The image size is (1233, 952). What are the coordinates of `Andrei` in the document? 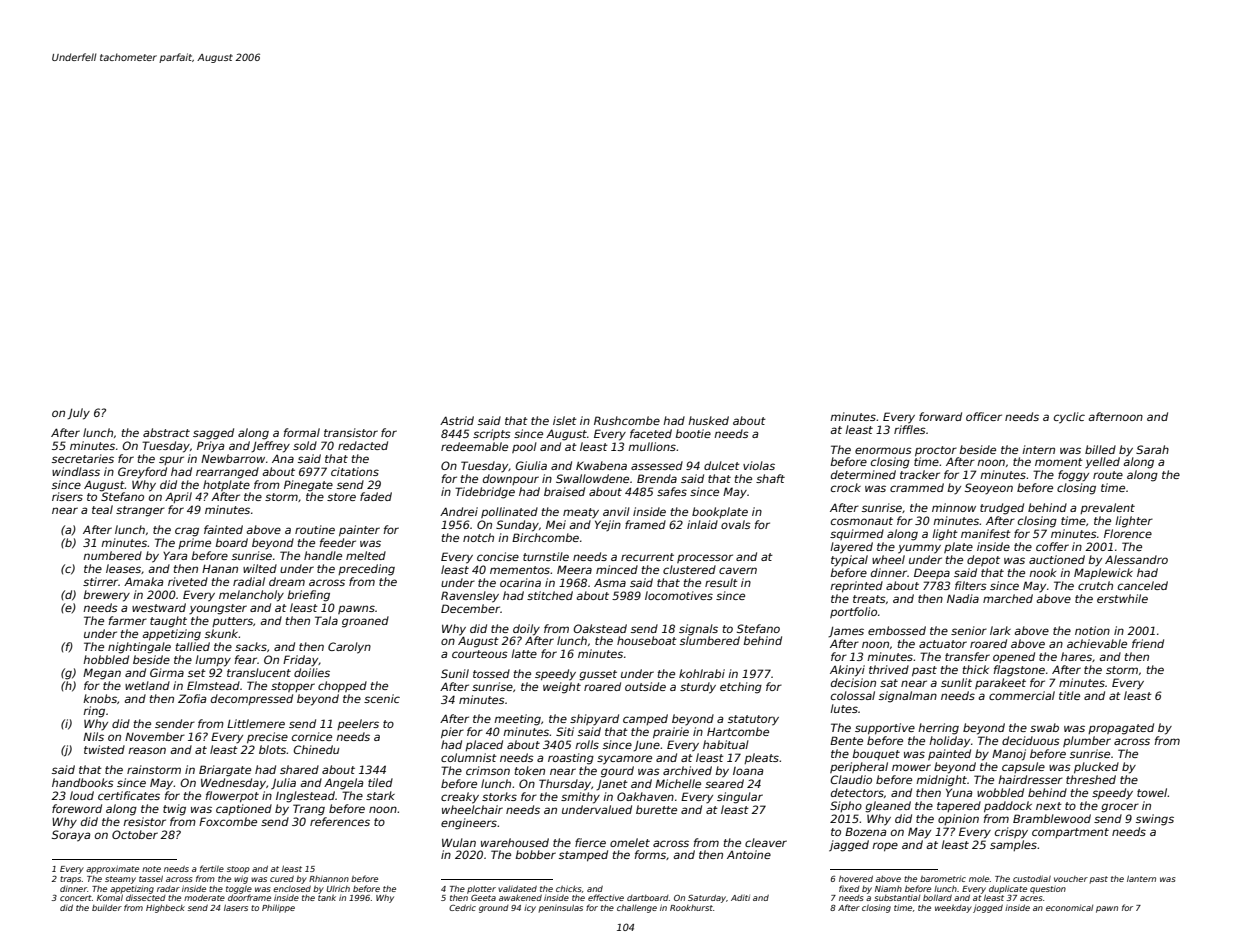 It's located at (459, 511).
